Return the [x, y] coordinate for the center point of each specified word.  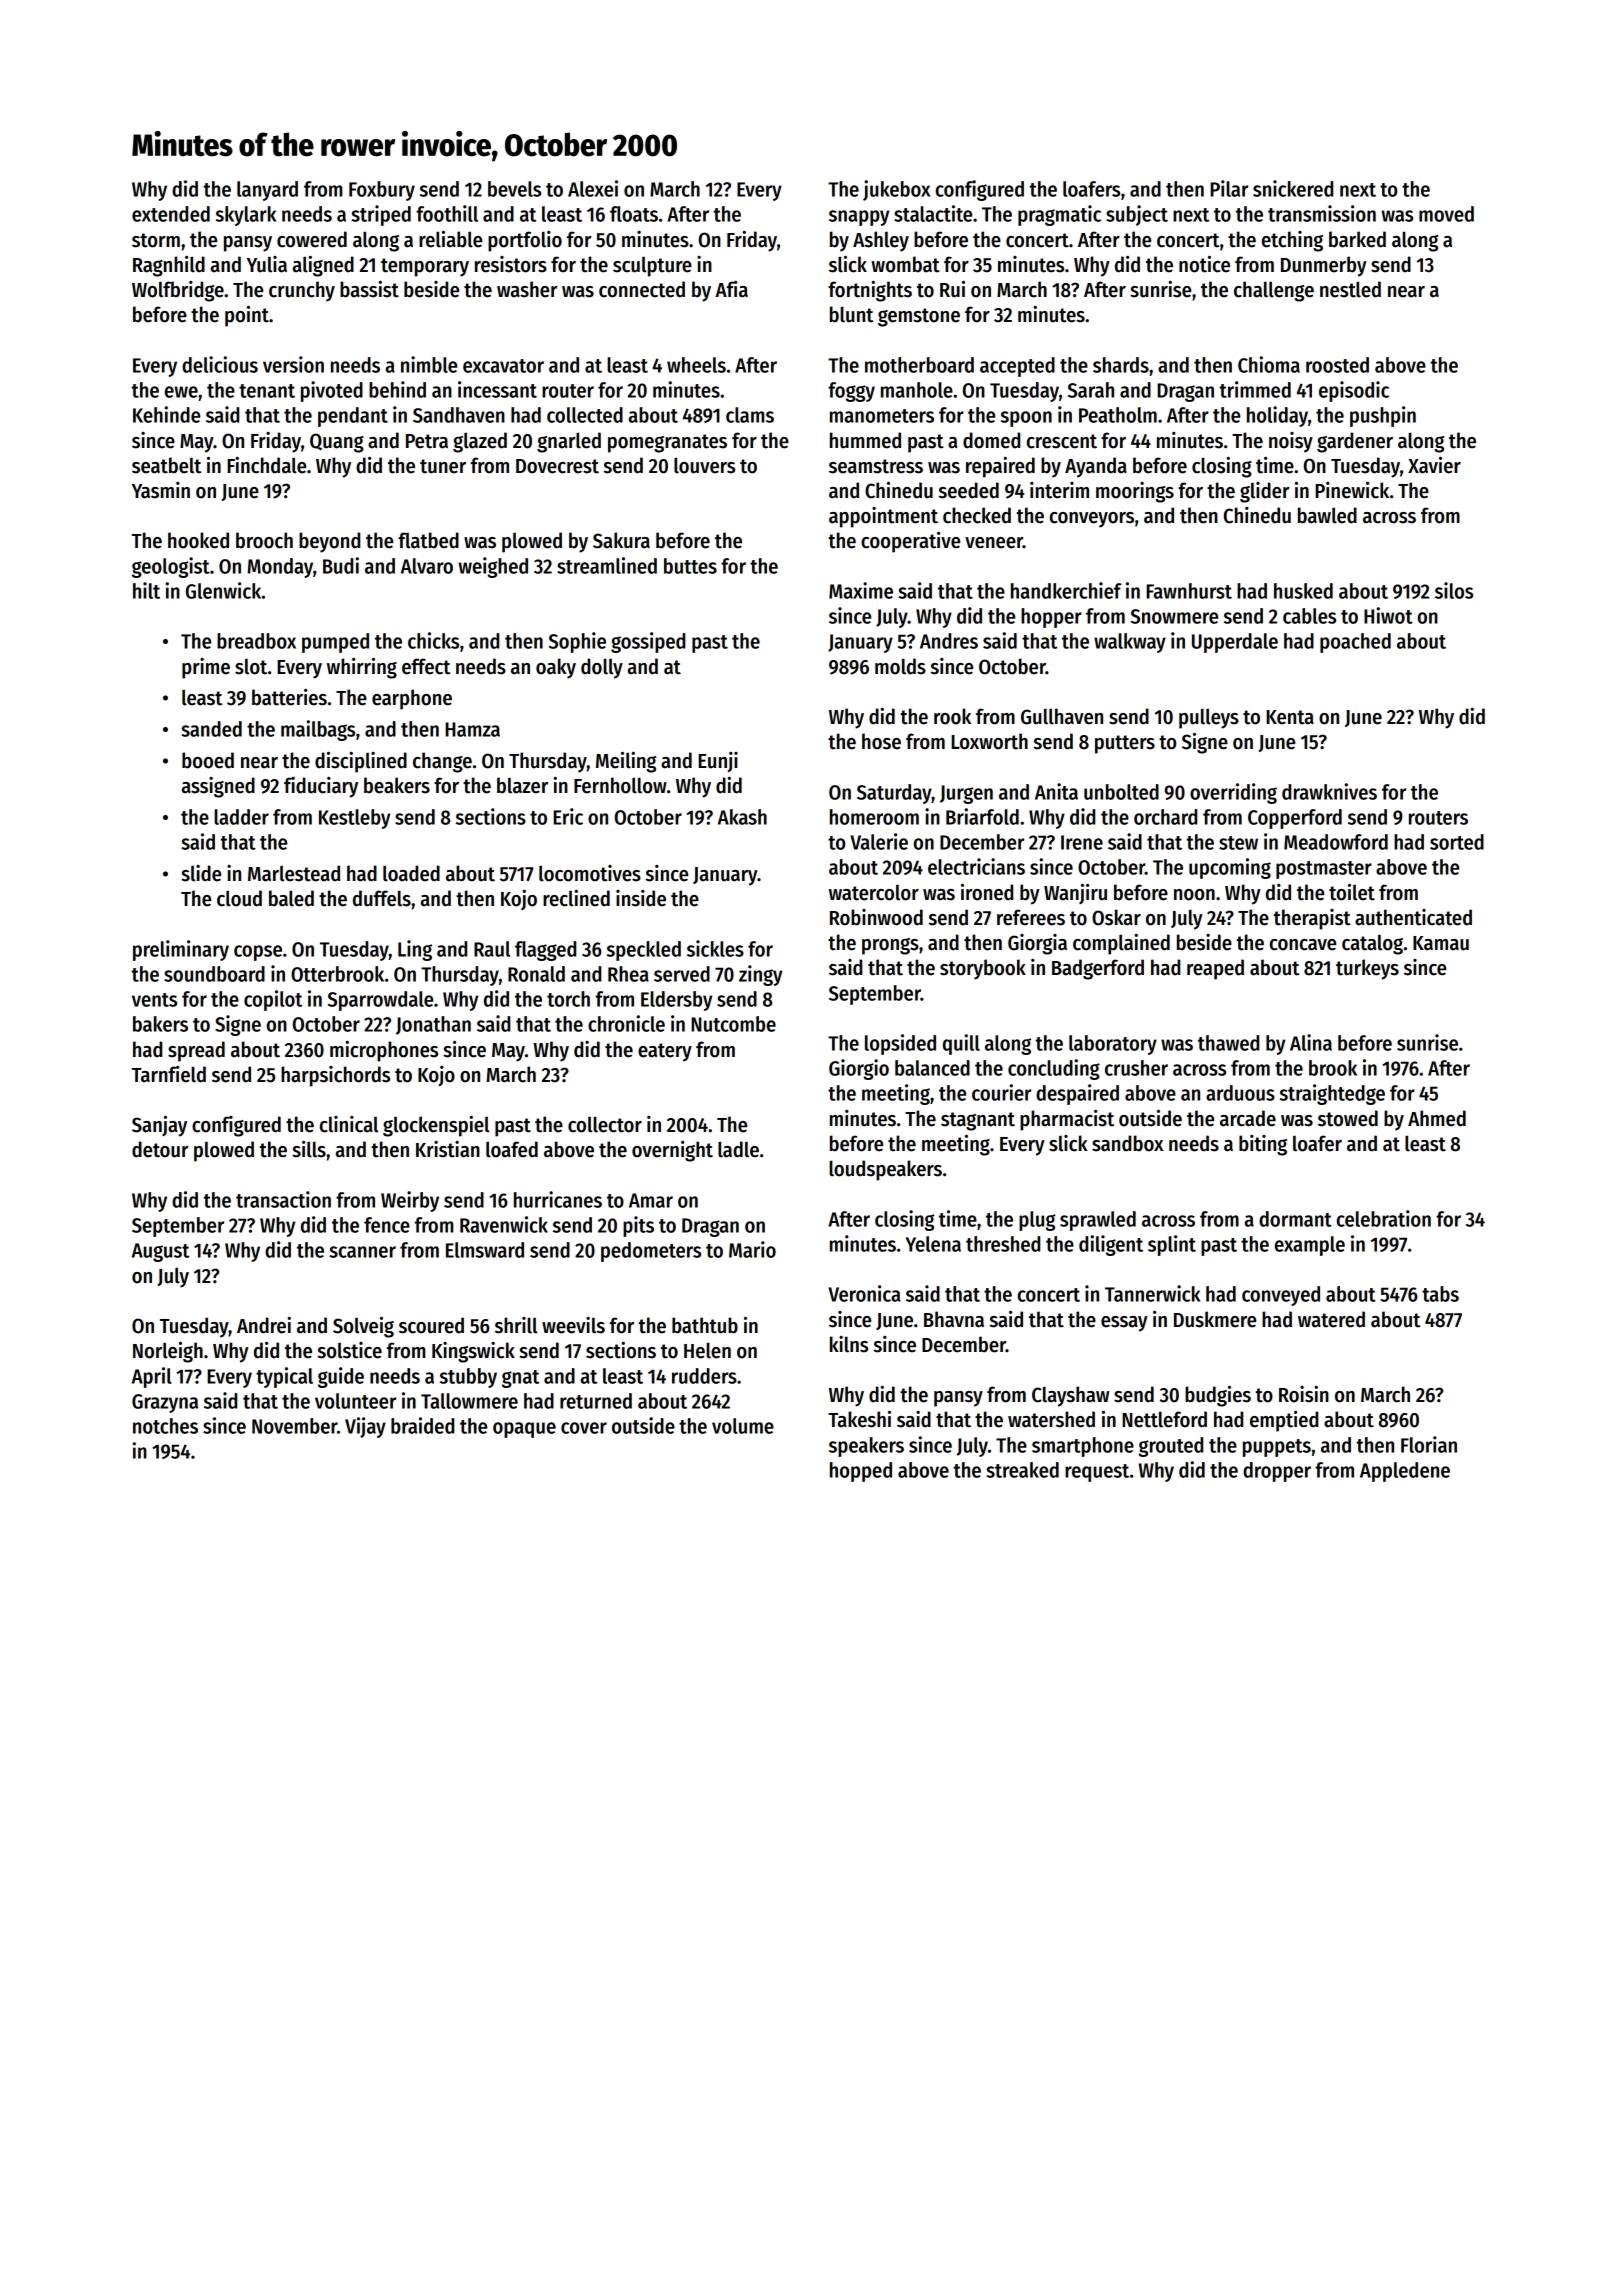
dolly [602, 668]
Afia [731, 289]
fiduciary [321, 787]
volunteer [355, 1401]
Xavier [1434, 465]
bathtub [705, 1325]
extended [171, 214]
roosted [1337, 365]
